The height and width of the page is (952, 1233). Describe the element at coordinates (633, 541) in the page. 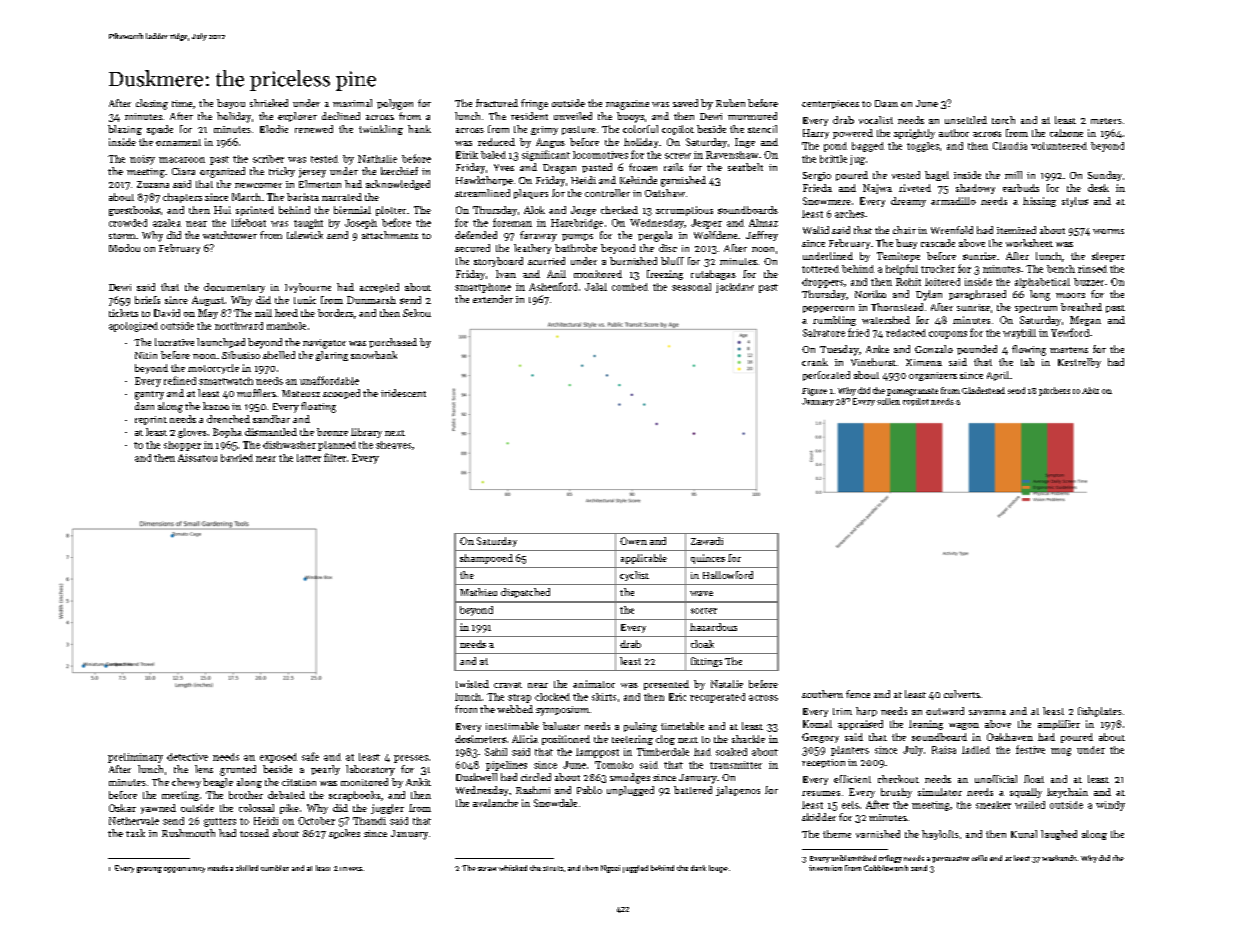

I see `Owen` at that location.
